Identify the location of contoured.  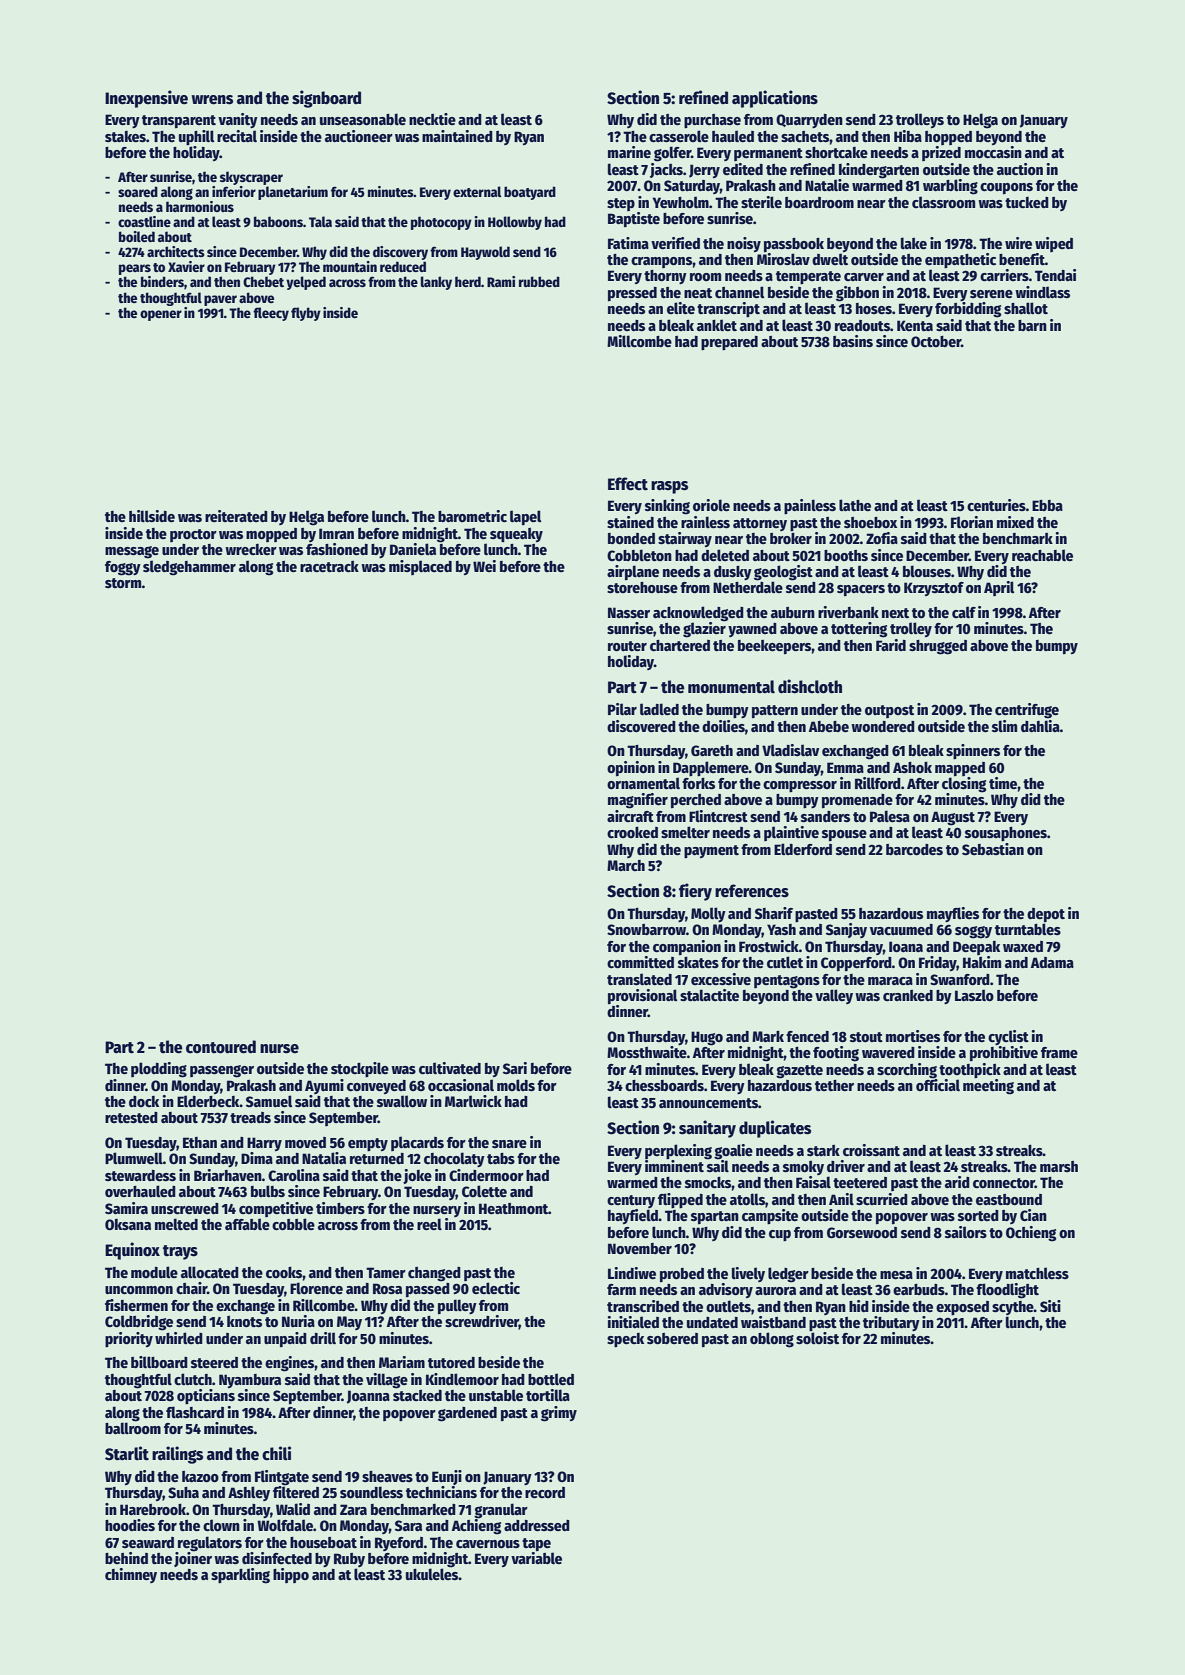
(221, 1047).
